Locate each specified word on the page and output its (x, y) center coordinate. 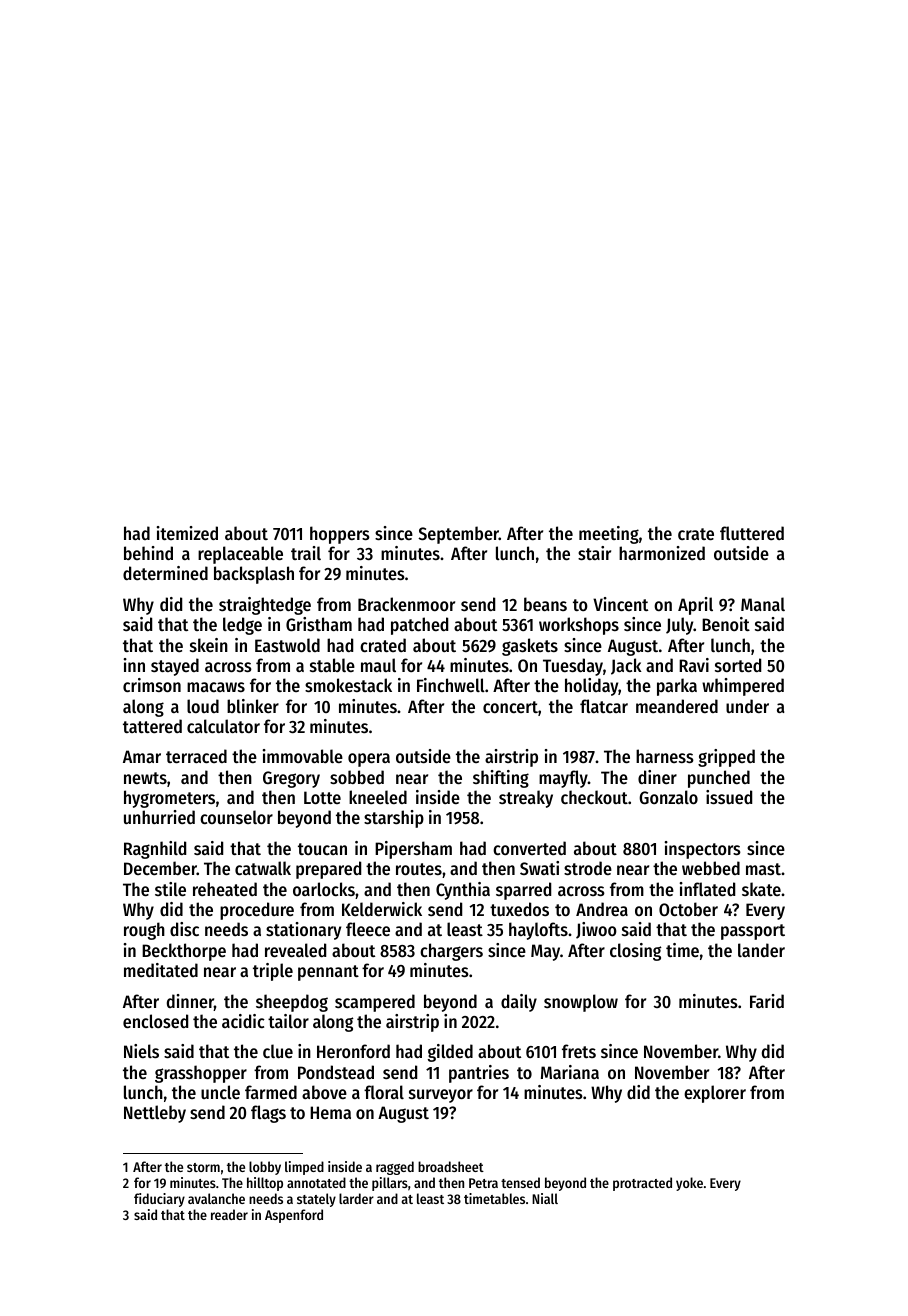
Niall (545, 1198)
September (458, 535)
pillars (390, 1184)
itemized (187, 533)
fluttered (752, 533)
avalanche (216, 1198)
